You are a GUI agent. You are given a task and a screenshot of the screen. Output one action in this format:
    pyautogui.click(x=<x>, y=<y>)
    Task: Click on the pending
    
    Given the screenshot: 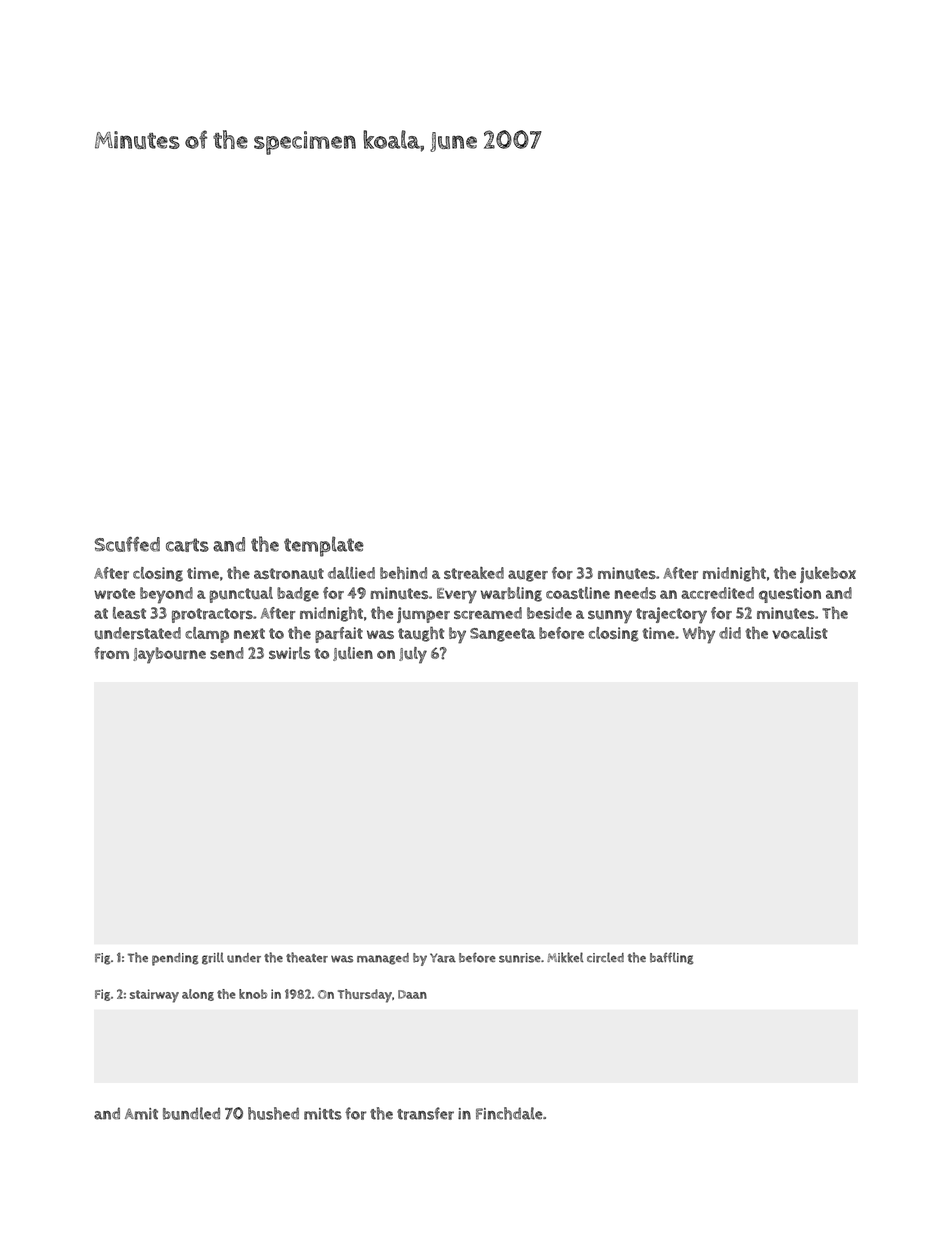 What is the action you would take?
    pyautogui.click(x=175, y=959)
